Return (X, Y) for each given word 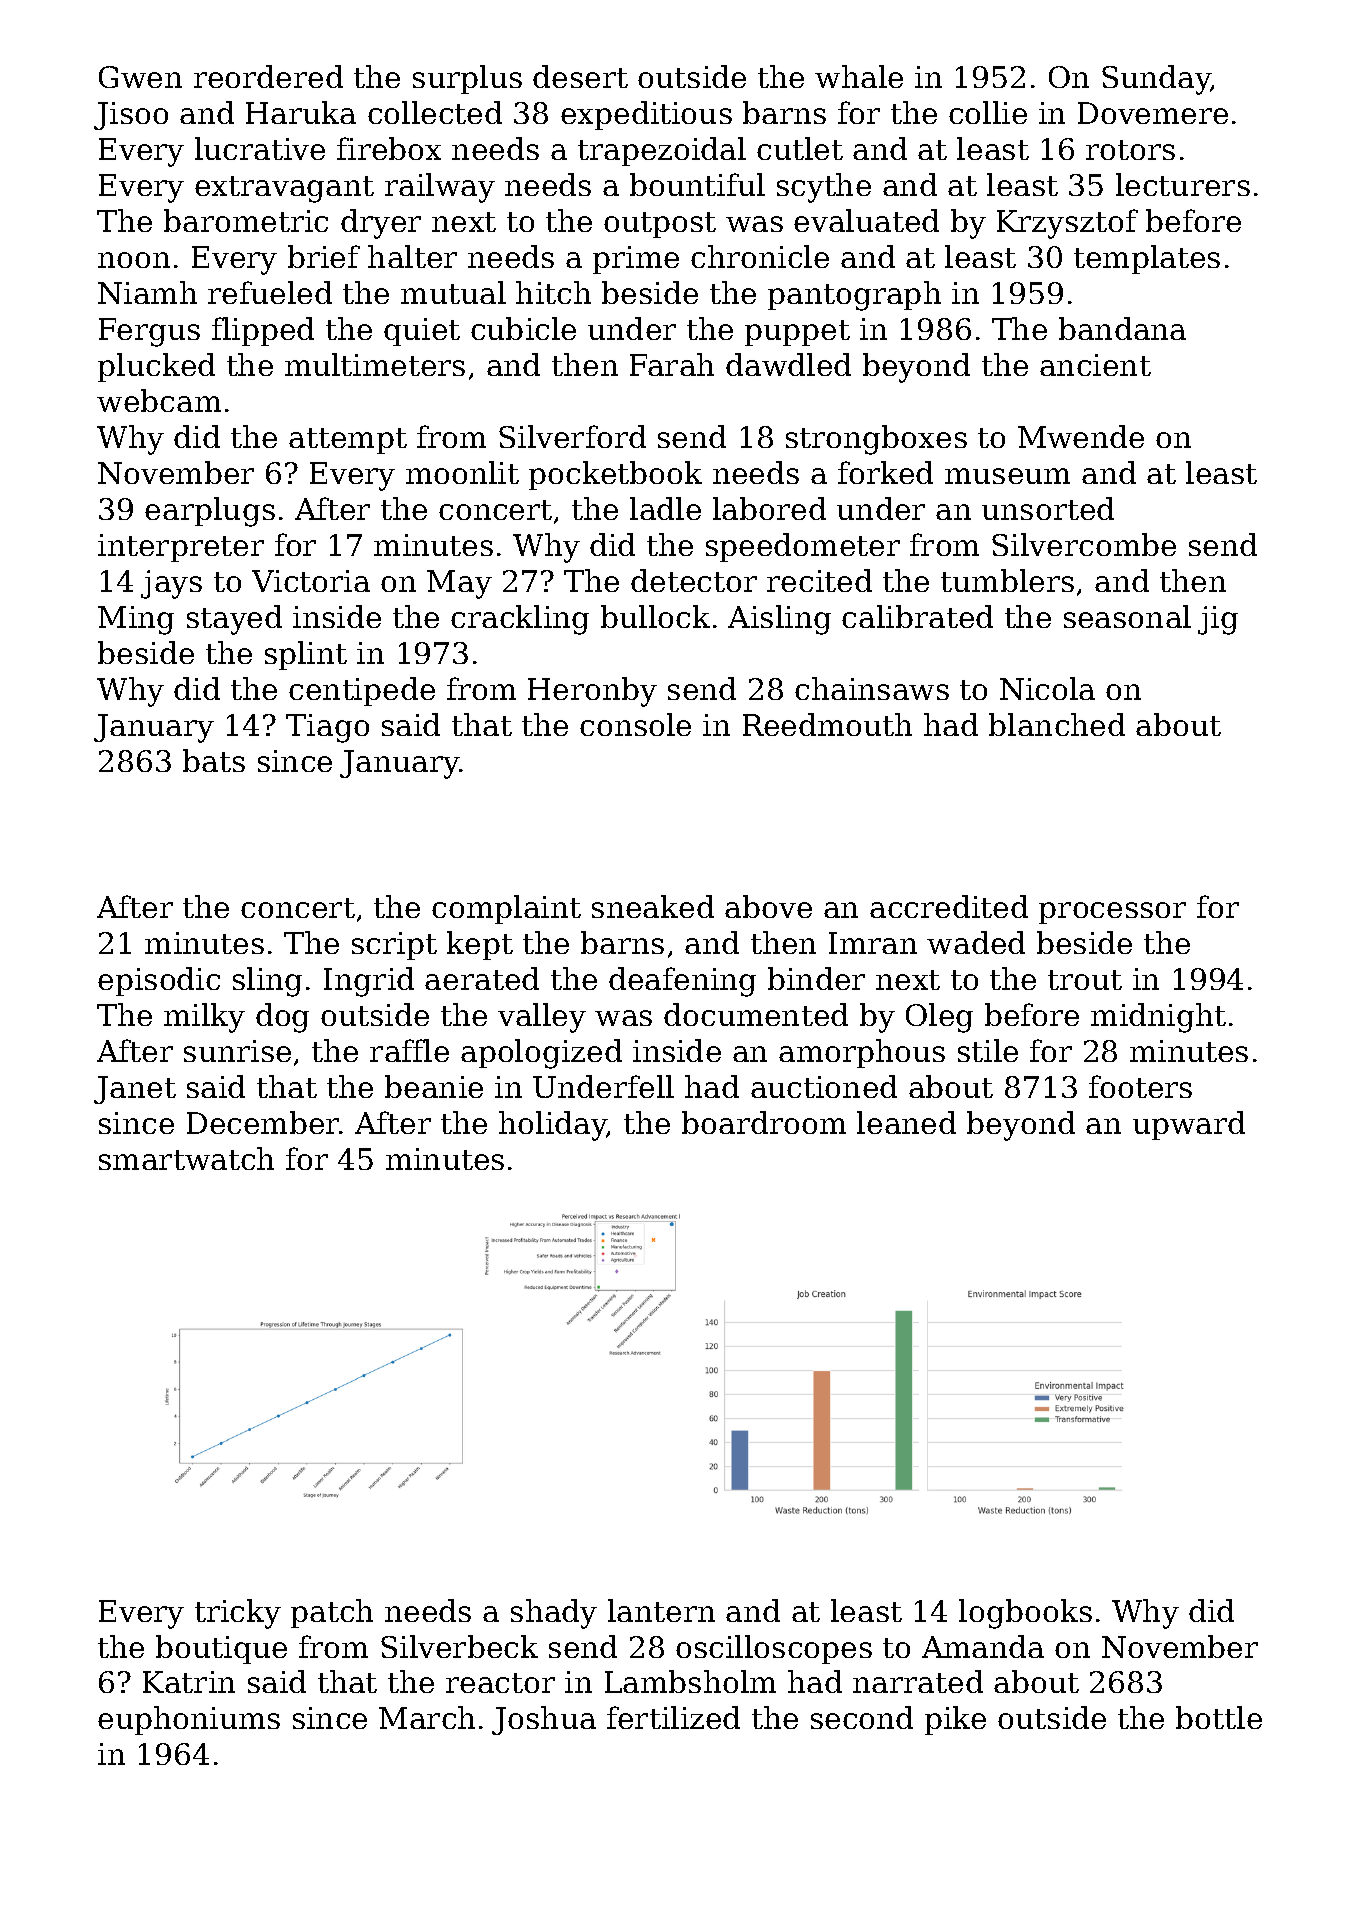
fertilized (673, 1717)
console (635, 724)
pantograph (854, 296)
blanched (1057, 724)
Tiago (327, 728)
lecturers (1183, 184)
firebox (389, 148)
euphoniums (189, 1720)
